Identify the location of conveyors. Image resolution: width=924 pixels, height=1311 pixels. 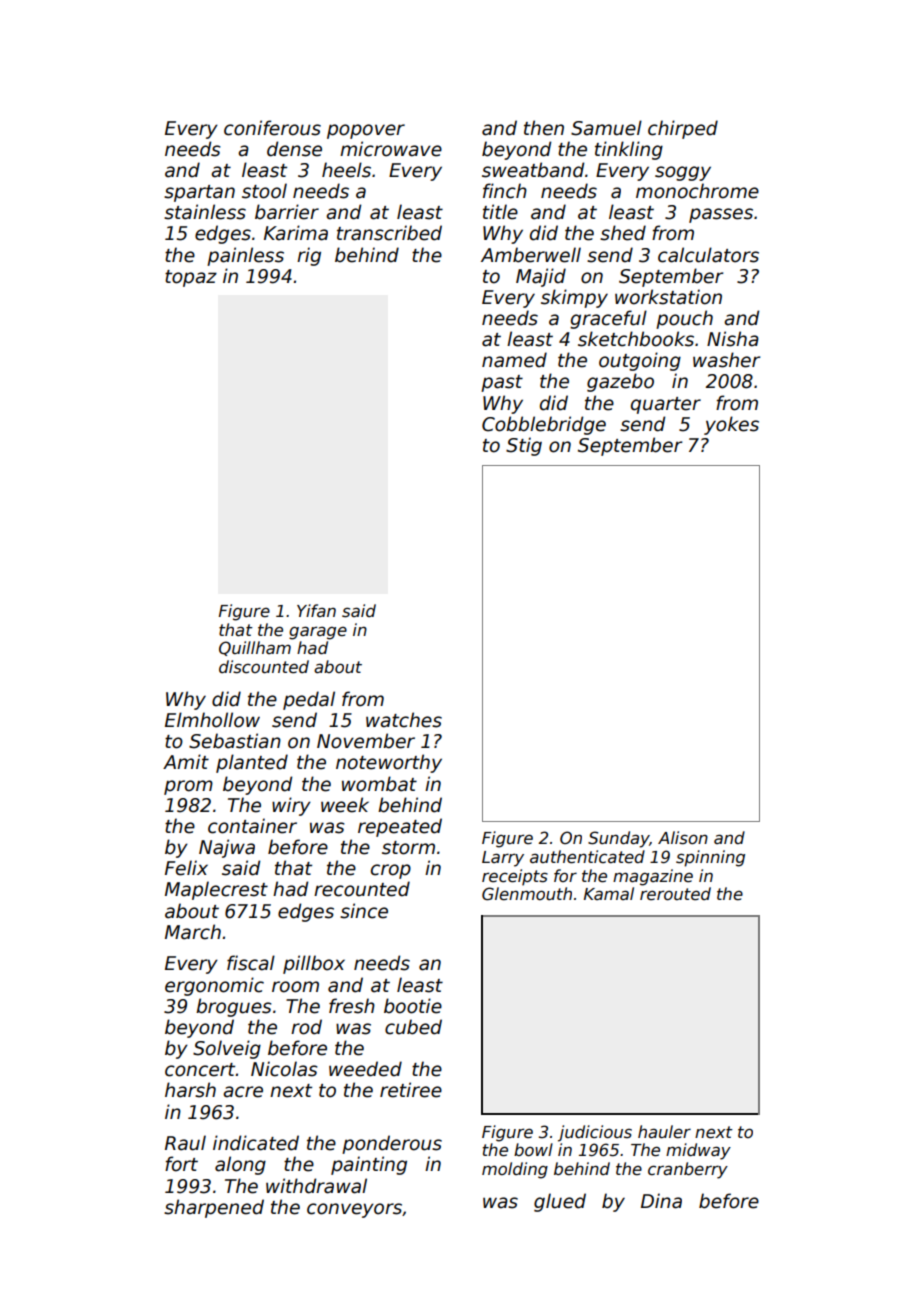
(354, 1210).
